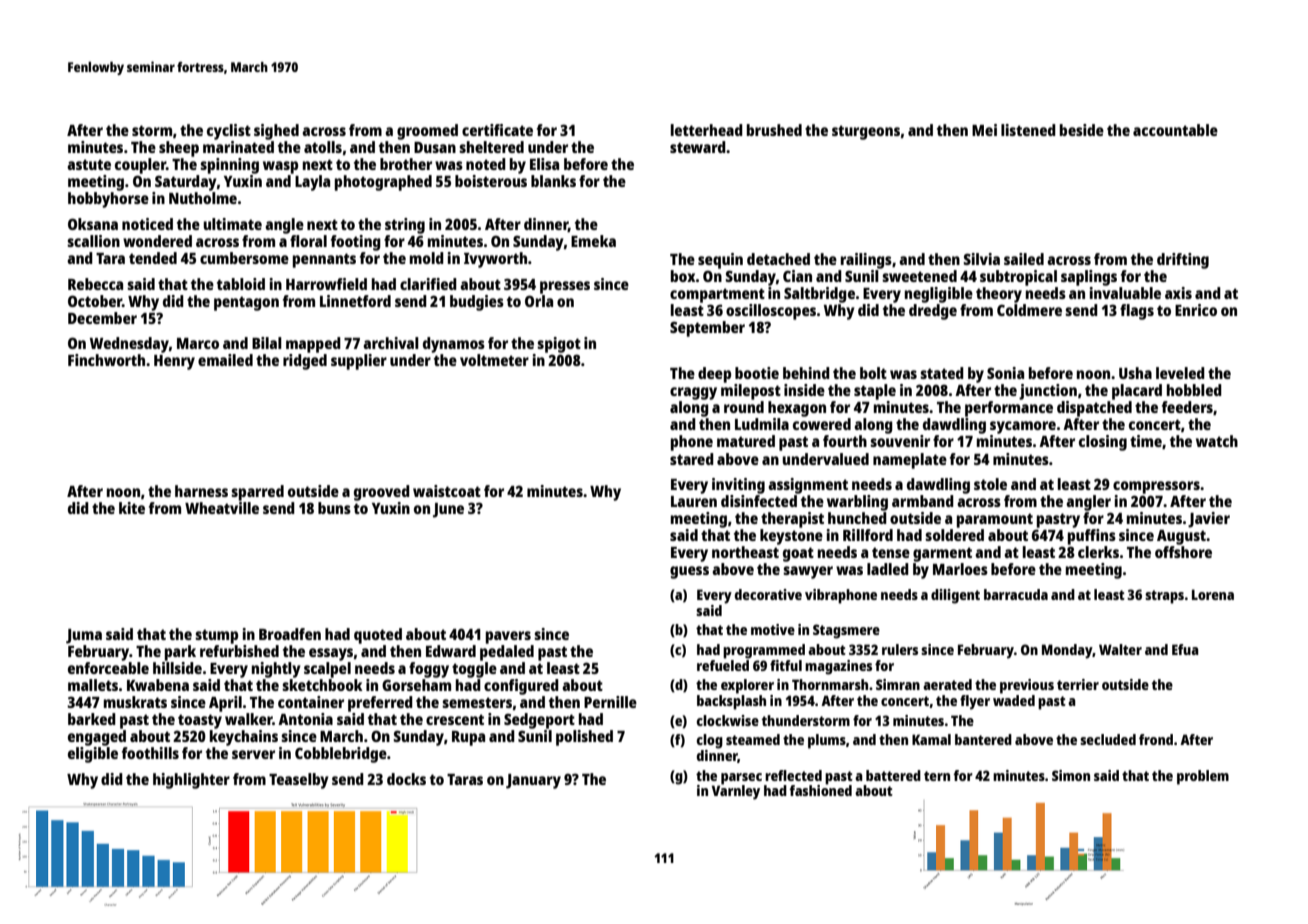 This document has width=1308, height=924. I want to click on Emeka, so click(593, 241).
